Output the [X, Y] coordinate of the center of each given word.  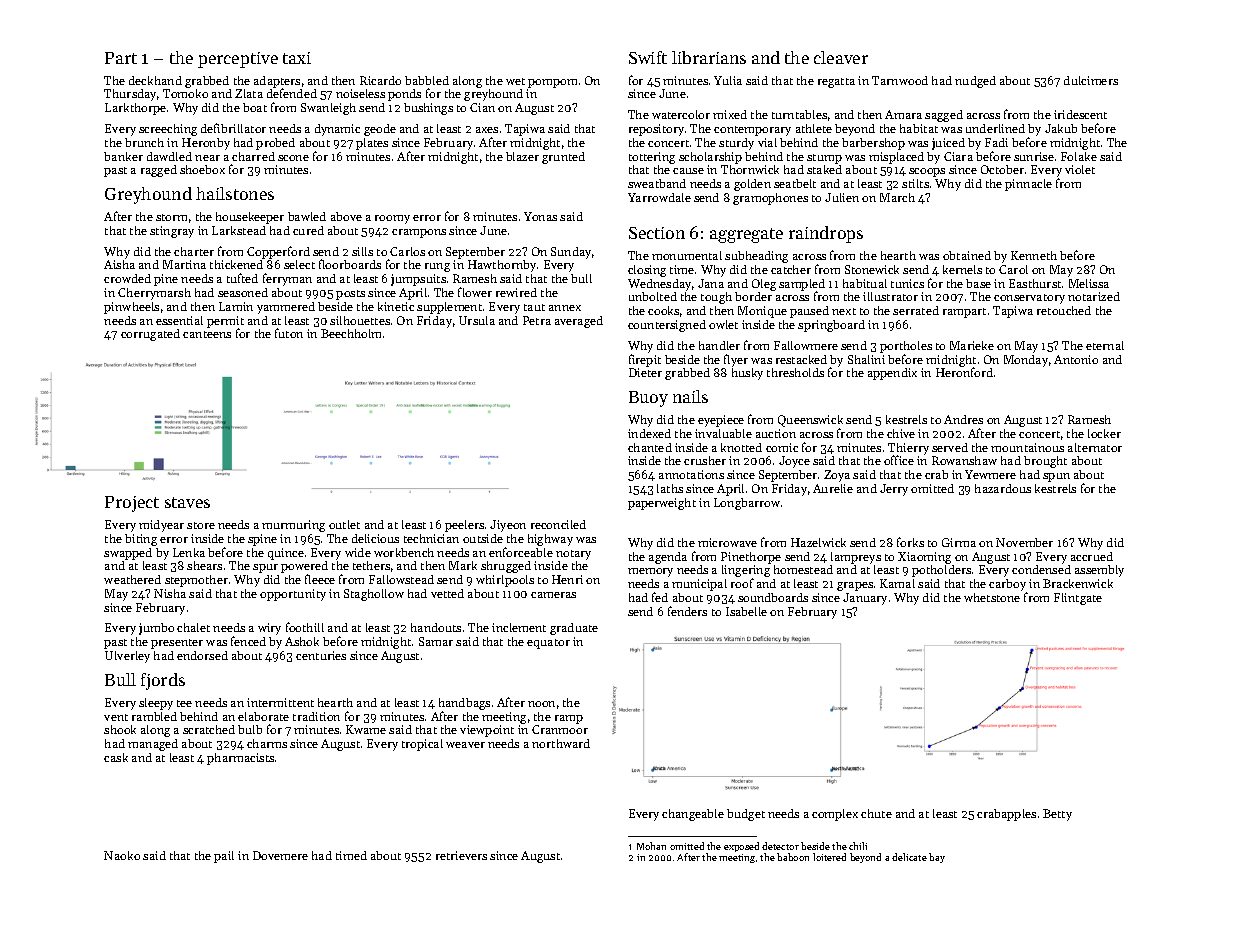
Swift [648, 57]
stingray [172, 232]
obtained [967, 255]
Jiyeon [508, 526]
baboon [793, 857]
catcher [791, 269]
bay [937, 858]
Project [132, 504]
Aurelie [833, 488]
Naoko [122, 855]
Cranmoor [560, 729]
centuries [321, 655]
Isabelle [746, 611]
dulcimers [1091, 80]
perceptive [238, 60]
